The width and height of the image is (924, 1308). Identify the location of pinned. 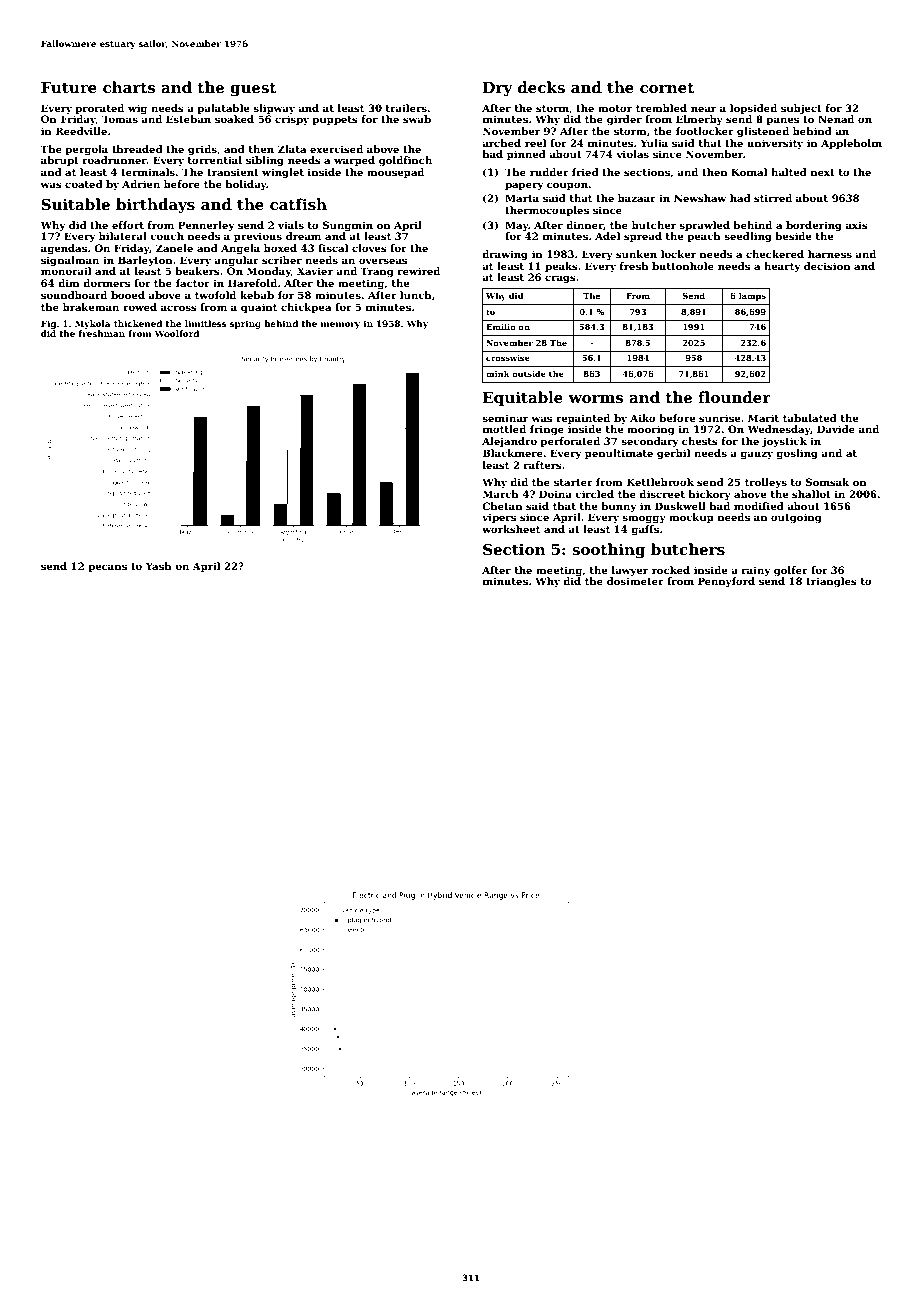
(526, 155).
